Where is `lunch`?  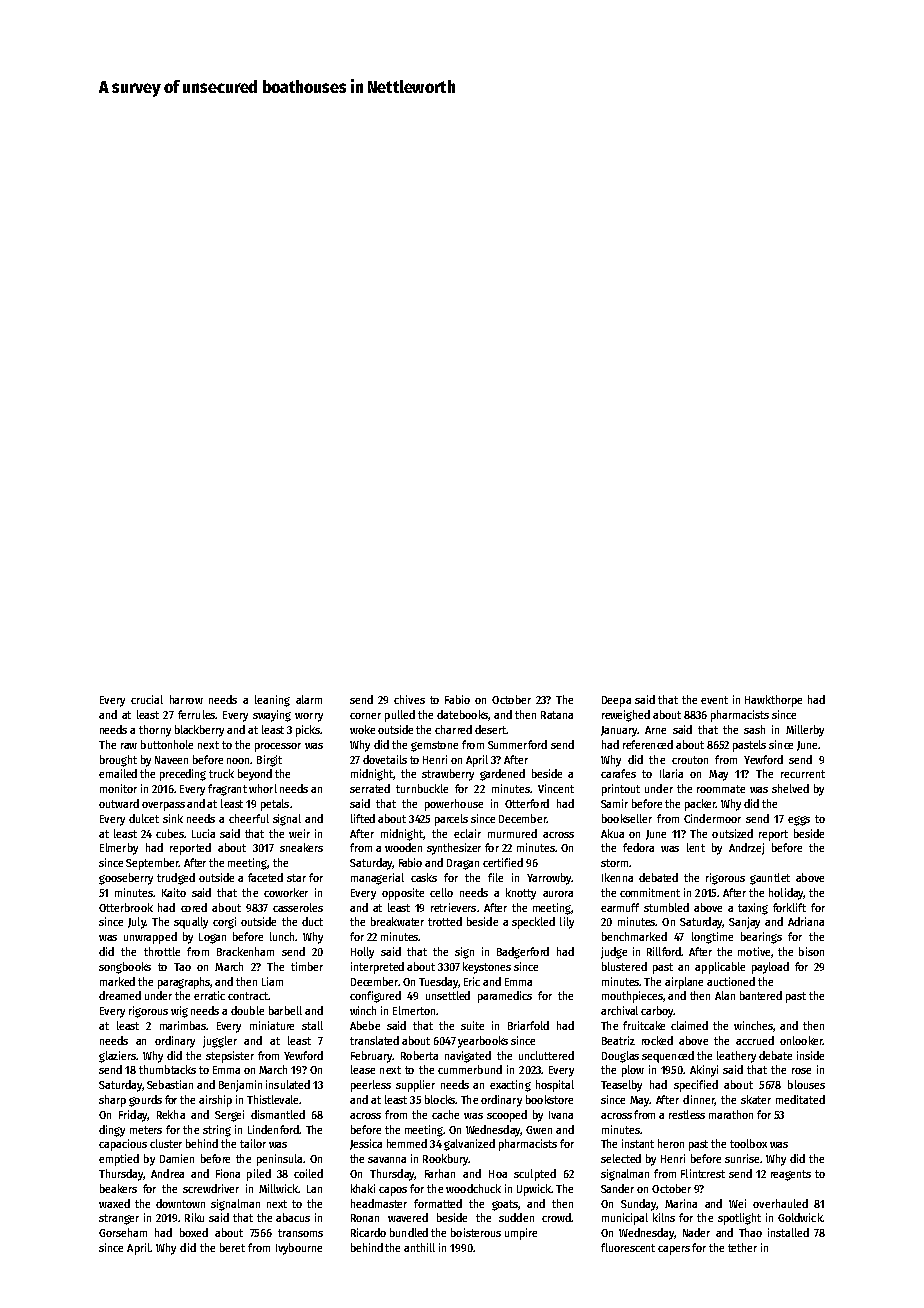 lunch is located at coordinates (282, 936).
